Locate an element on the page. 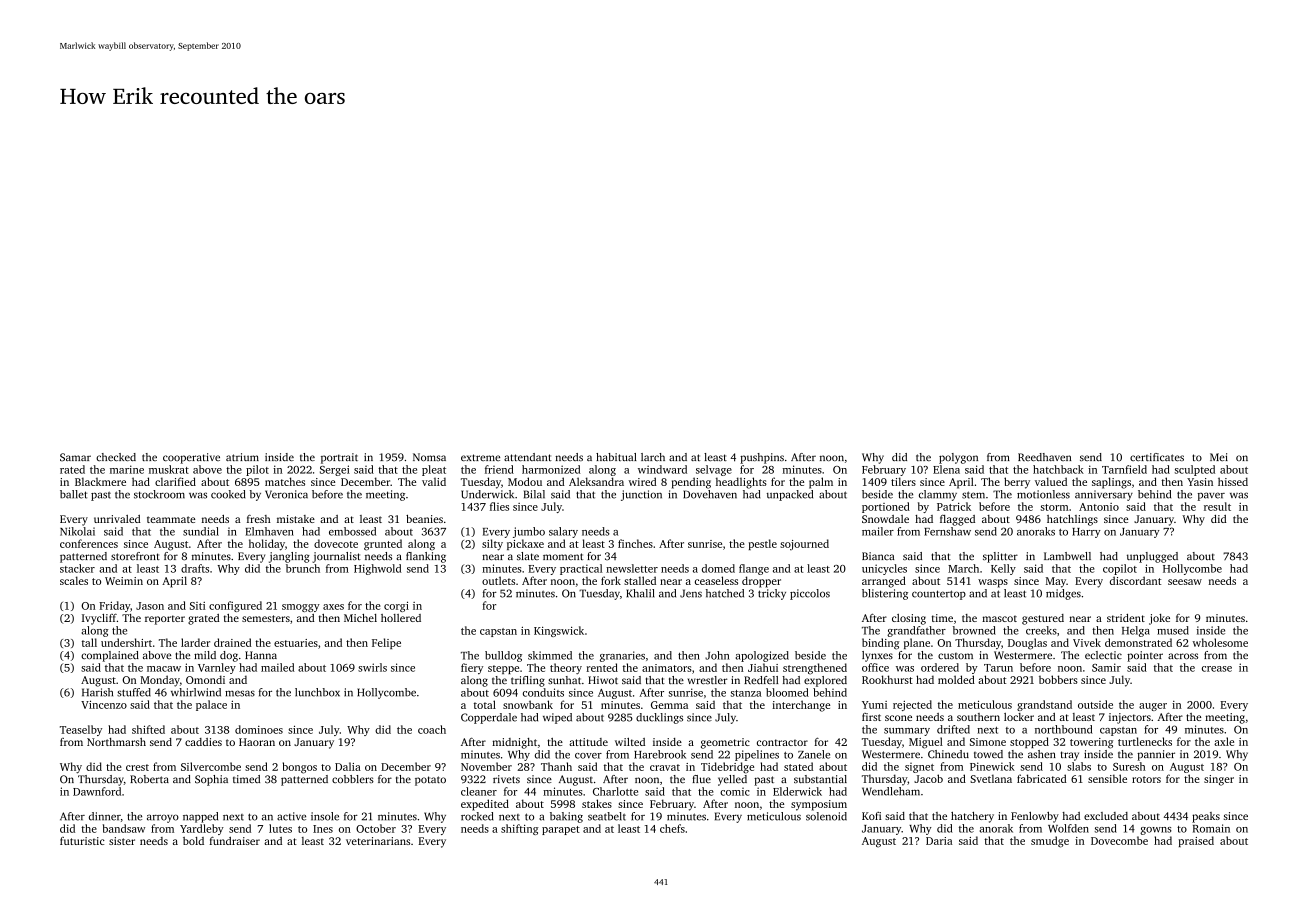 The height and width of the image is (924, 1308). scales is located at coordinates (74, 580).
